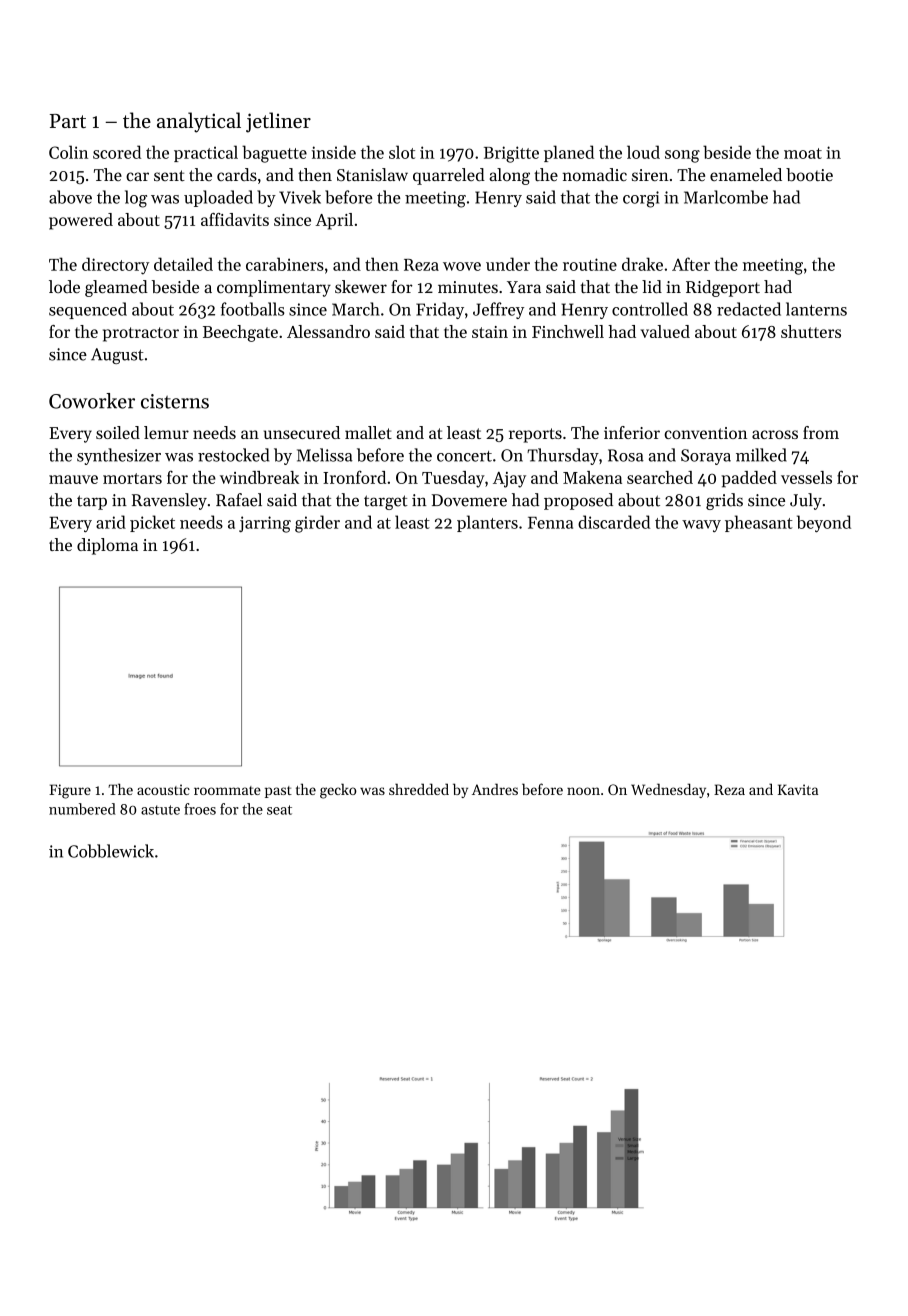 This page has height=1316, width=908. I want to click on planters, so click(487, 523).
